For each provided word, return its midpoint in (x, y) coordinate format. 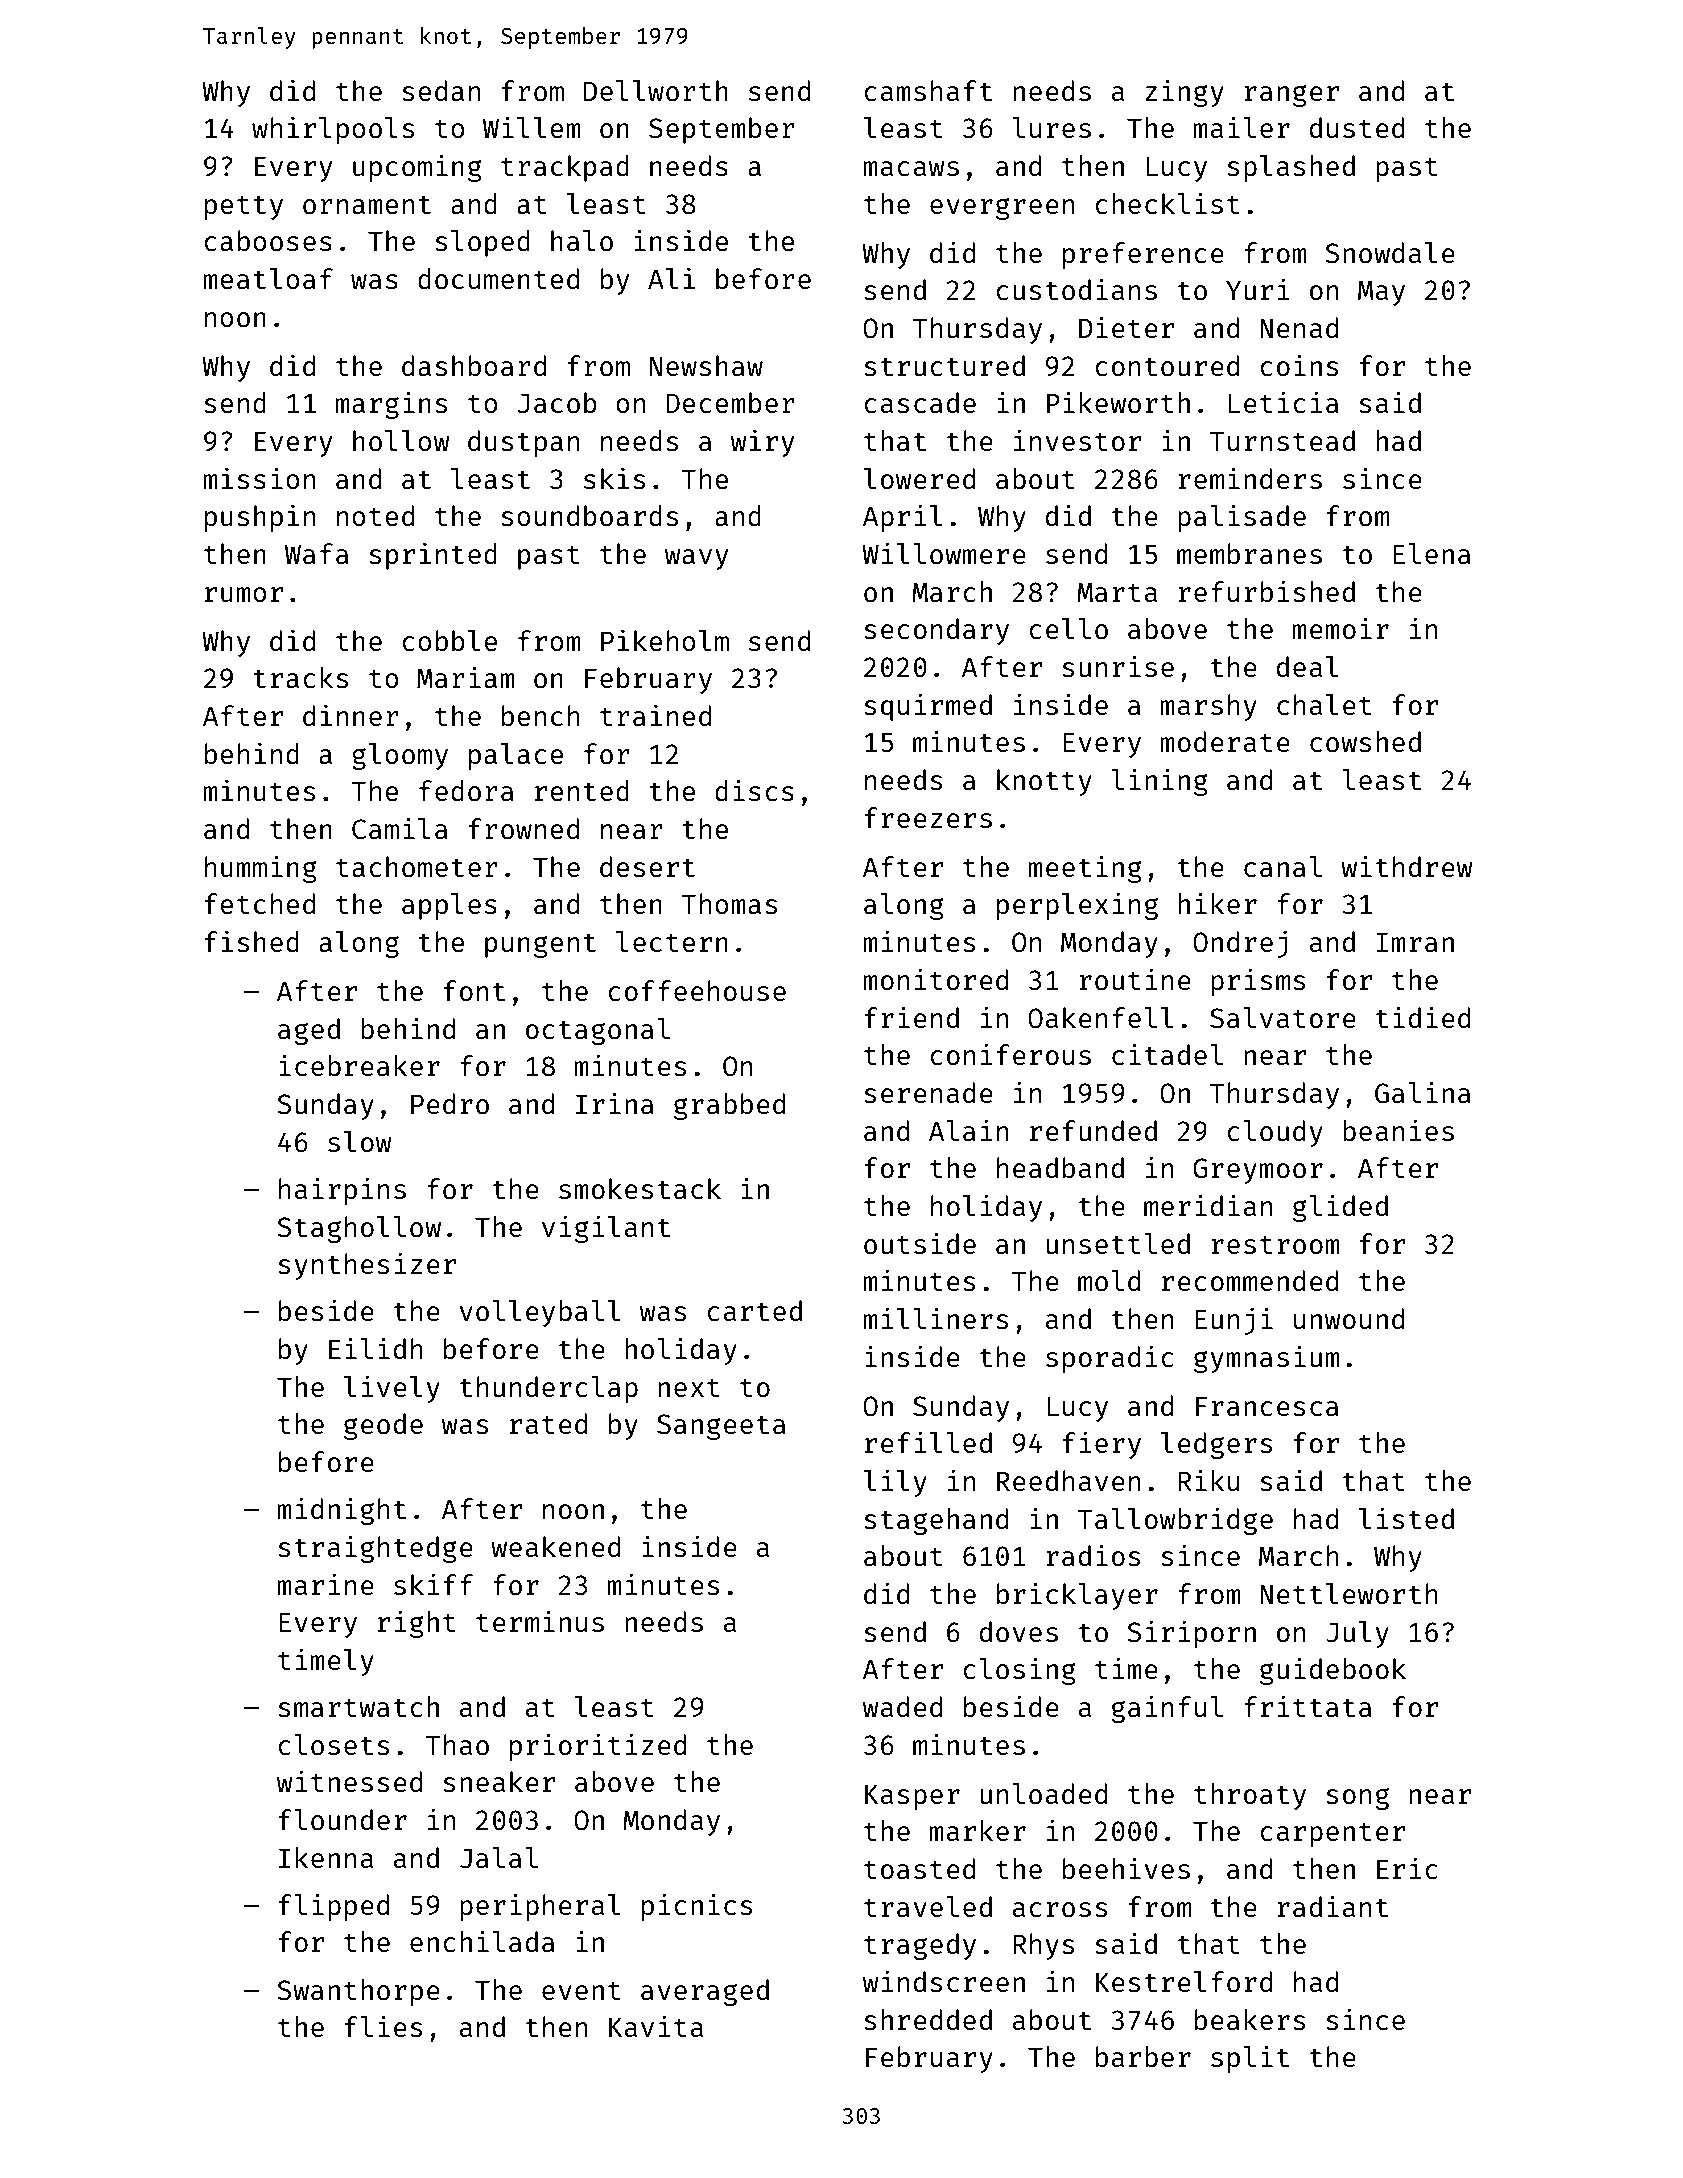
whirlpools (333, 130)
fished (252, 941)
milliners (935, 1318)
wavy (697, 559)
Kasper (912, 1797)
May (1381, 293)
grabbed (729, 1106)
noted (375, 515)
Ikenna (326, 1857)
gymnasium (1267, 1359)
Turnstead (1282, 440)
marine (325, 1584)
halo (582, 240)
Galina (1423, 1092)
